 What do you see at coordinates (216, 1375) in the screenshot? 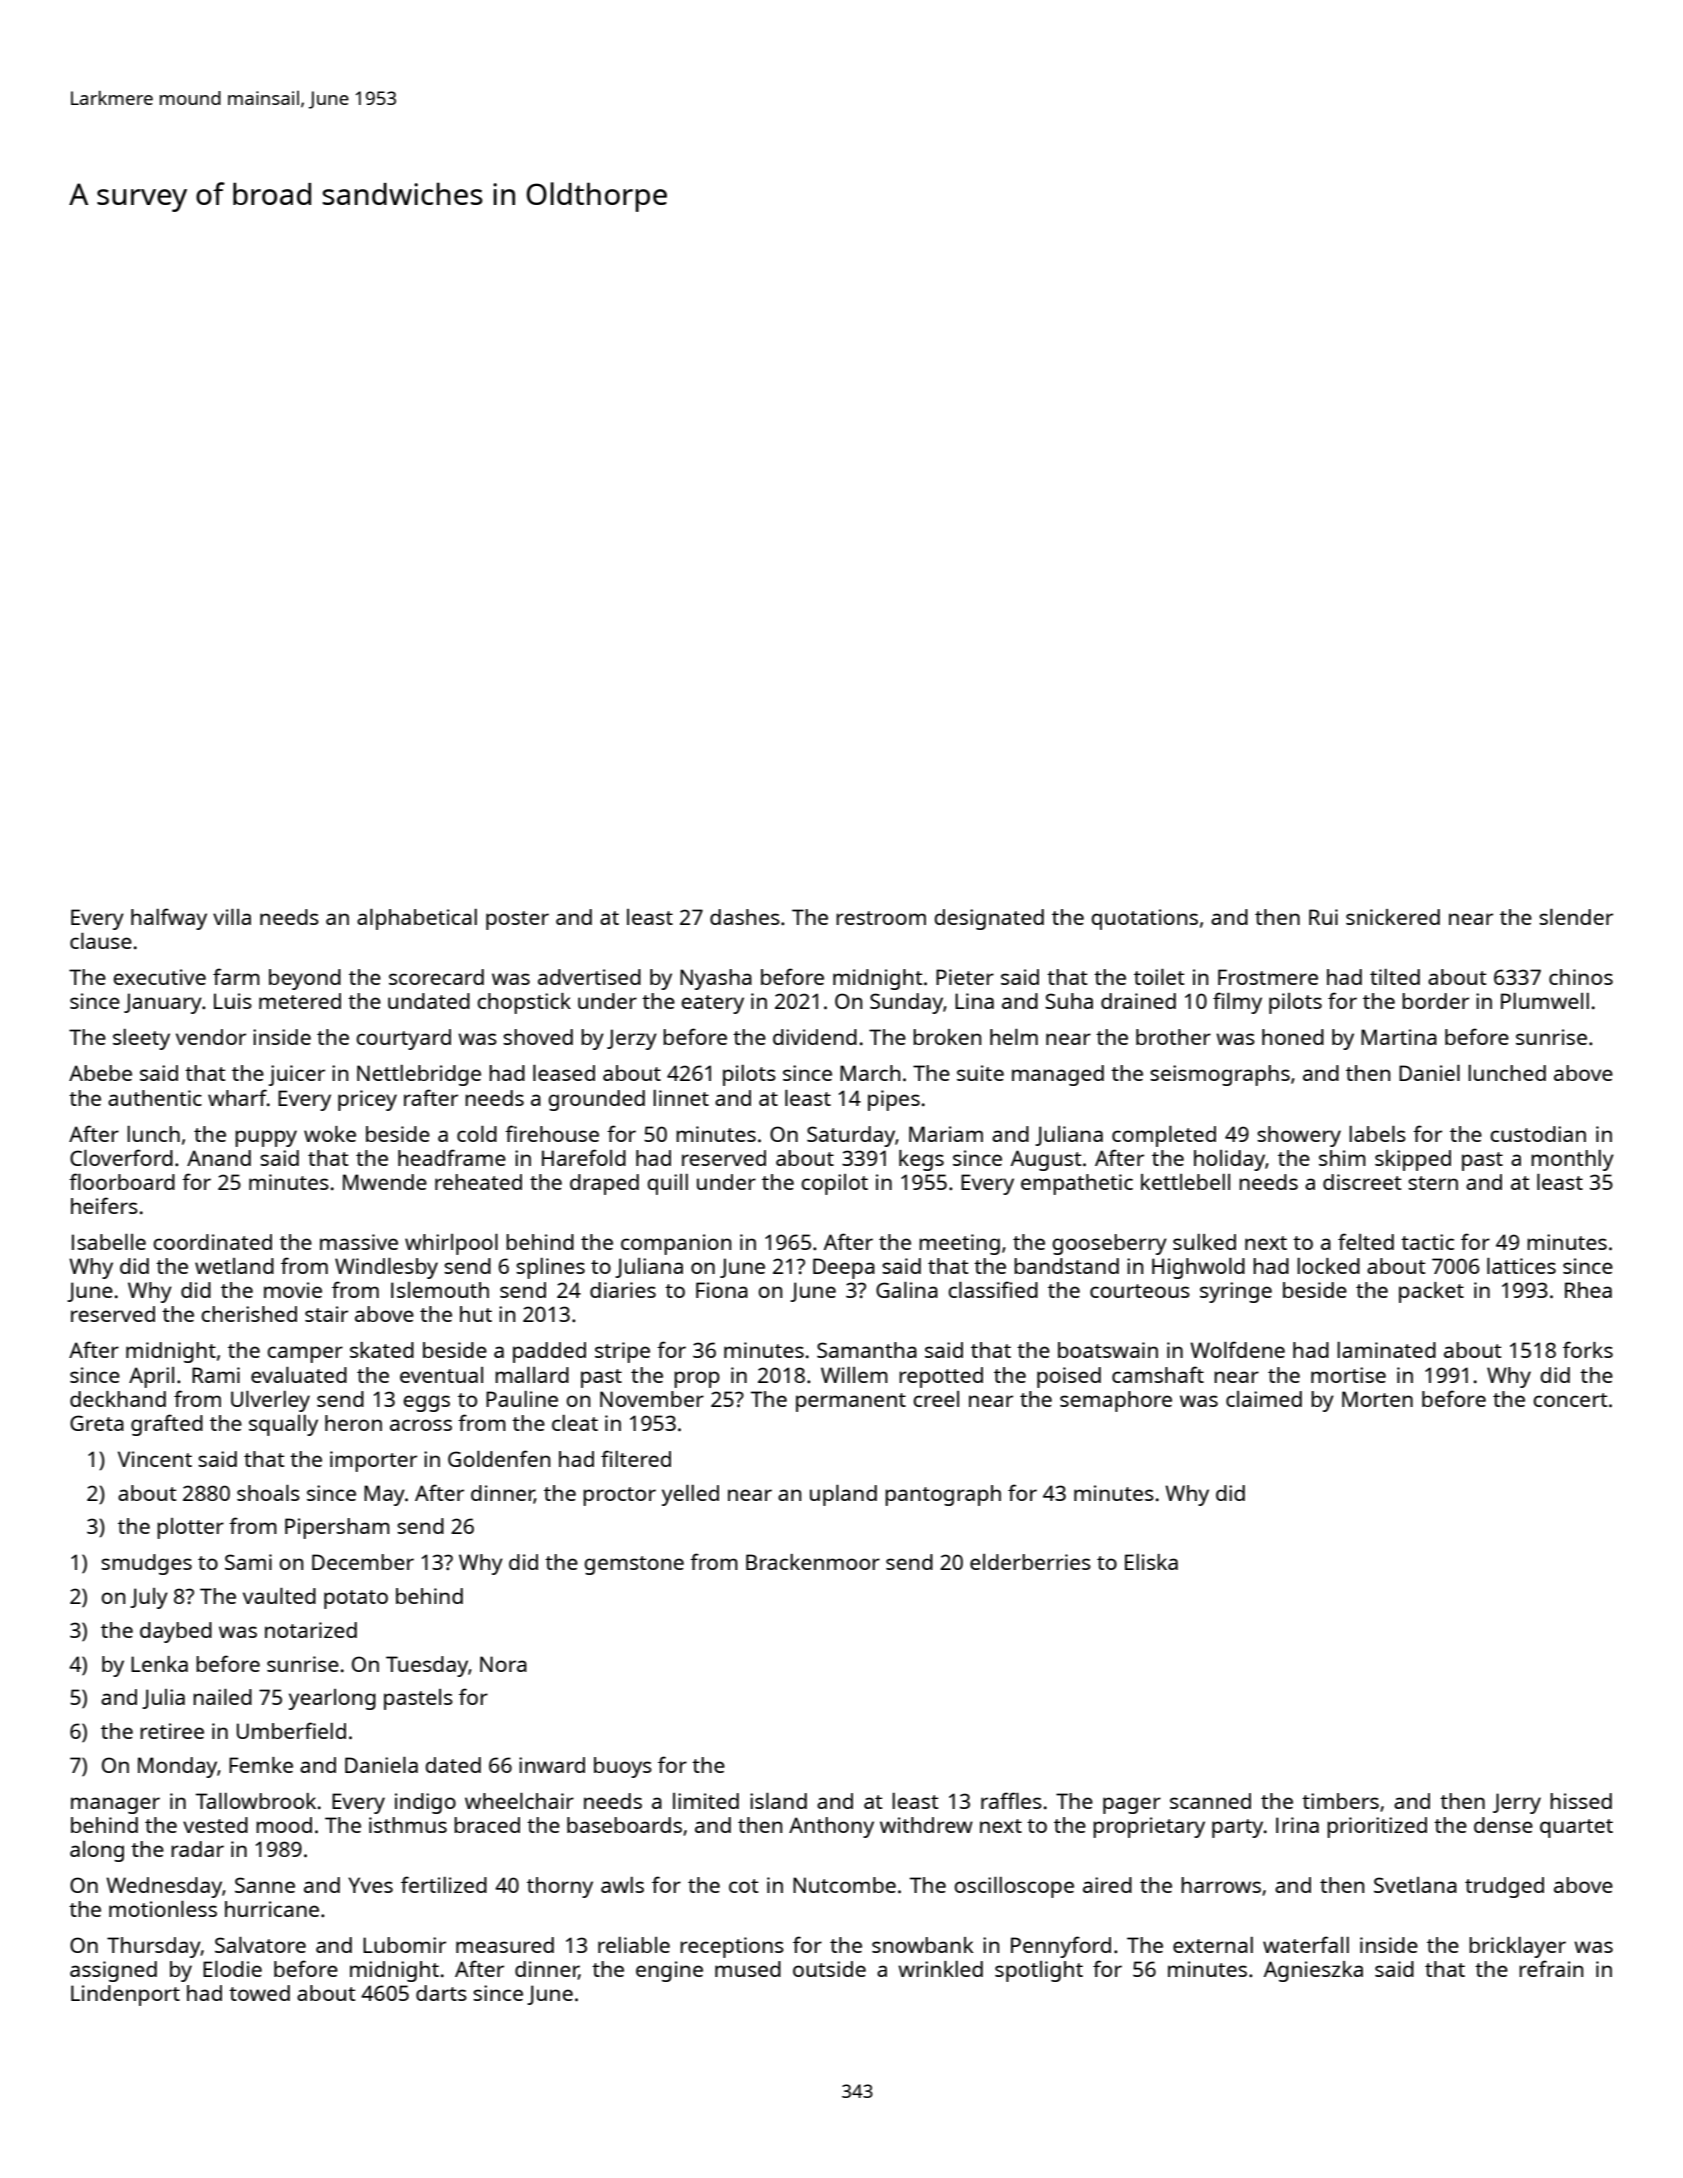
I see `Rami` at bounding box center [216, 1375].
